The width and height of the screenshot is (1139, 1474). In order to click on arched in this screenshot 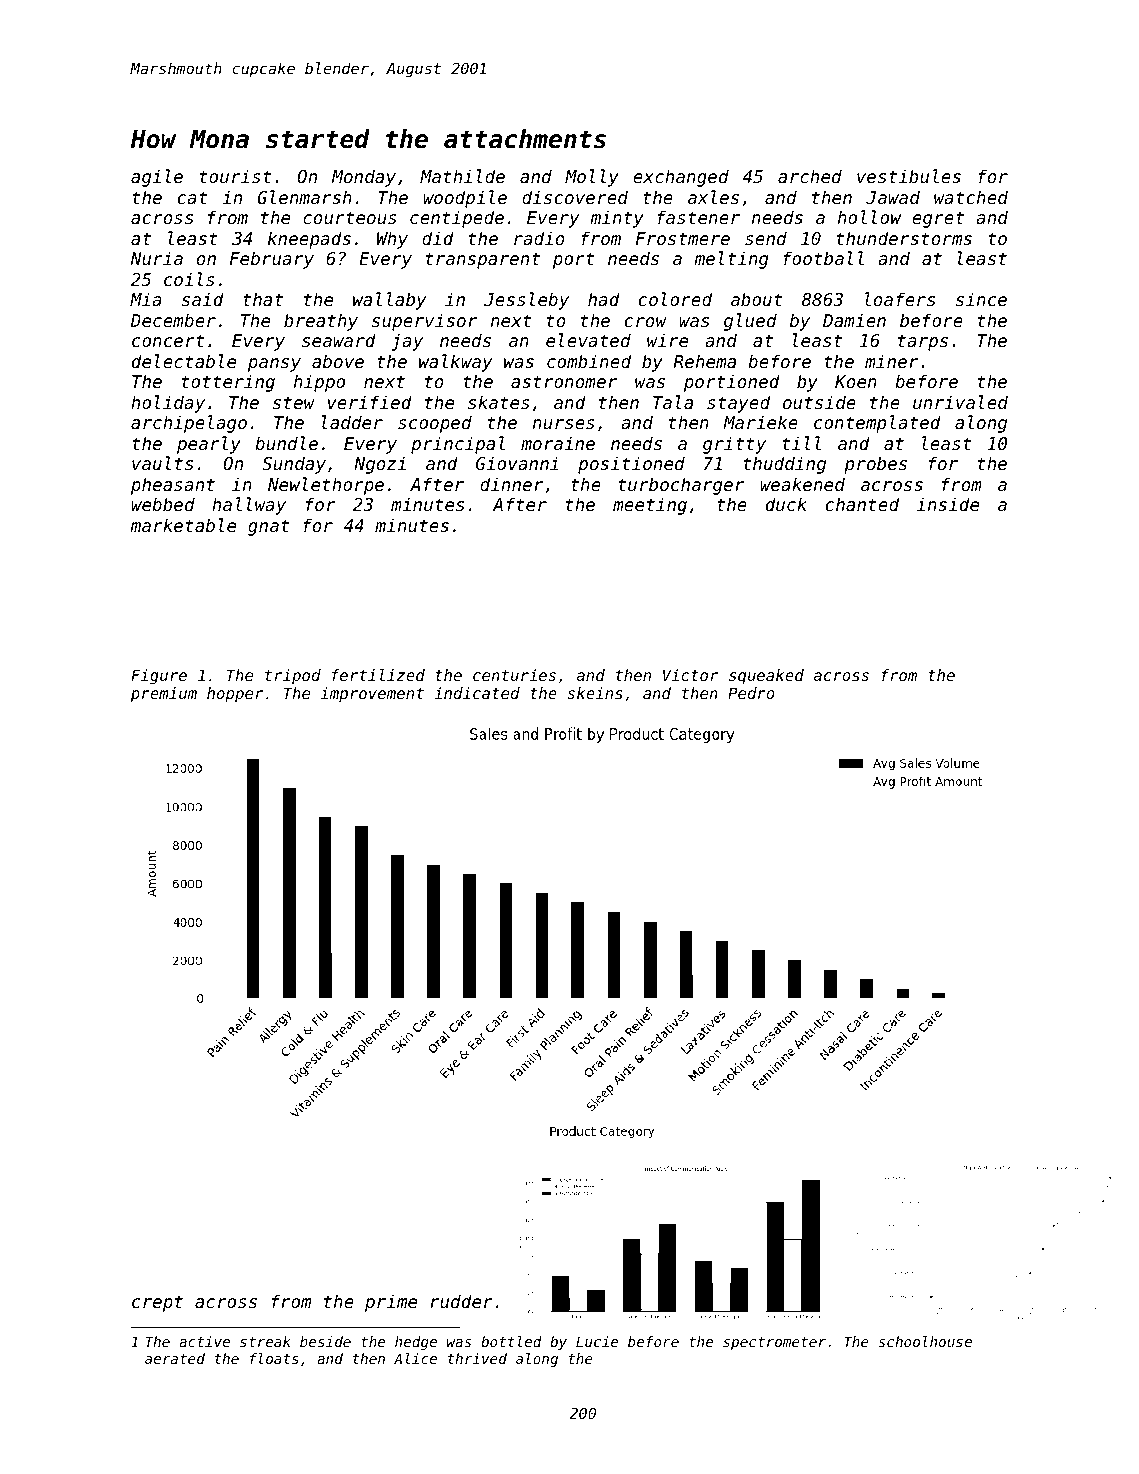, I will do `click(810, 176)`.
